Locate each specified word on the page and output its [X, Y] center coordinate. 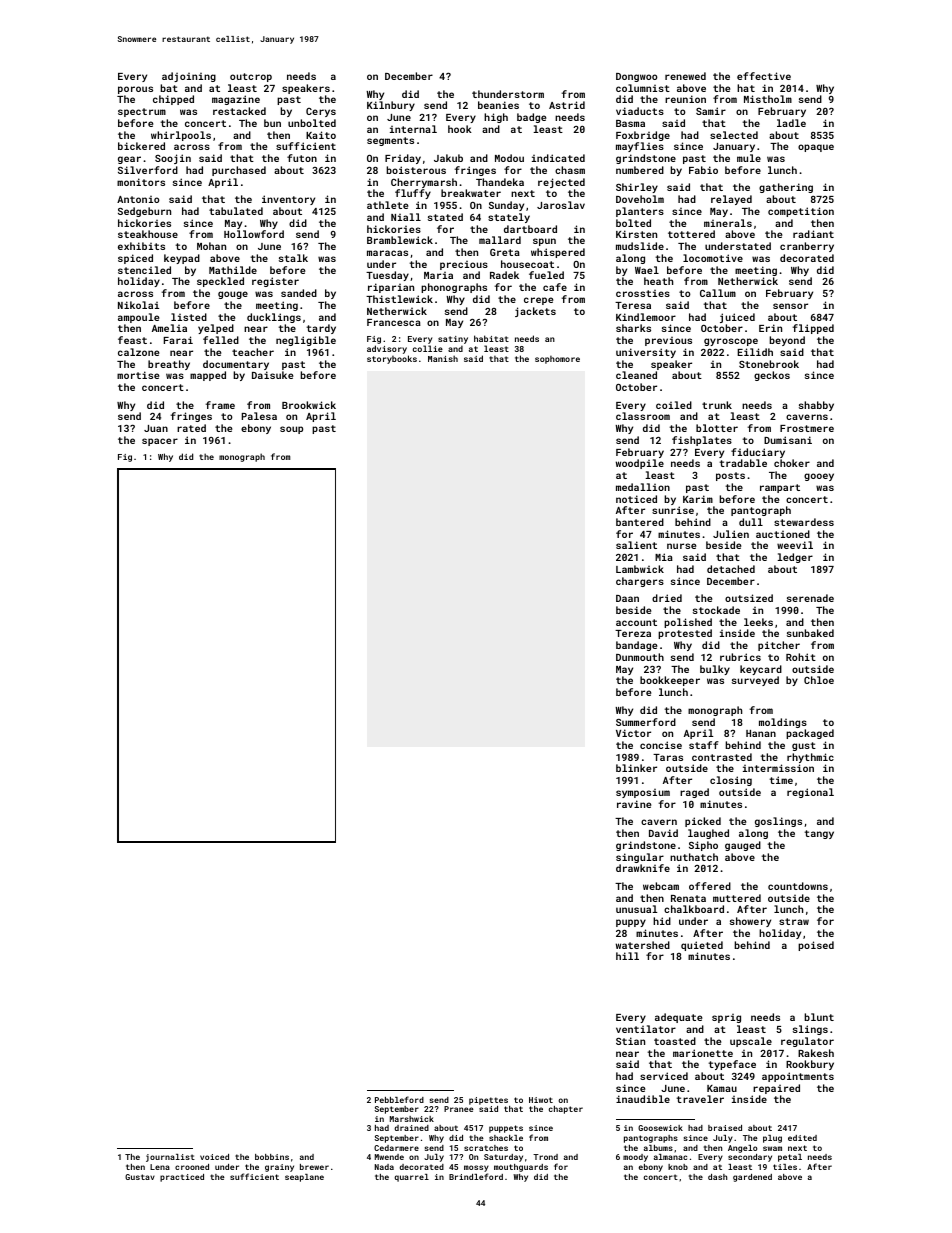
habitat [491, 338]
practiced [182, 1178]
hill [627, 956]
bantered [640, 522]
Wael [647, 270]
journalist [170, 1158]
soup [291, 430]
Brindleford [476, 1176]
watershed [643, 945]
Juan [156, 428]
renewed [685, 76]
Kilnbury [391, 106]
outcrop [251, 77]
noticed [636, 499]
